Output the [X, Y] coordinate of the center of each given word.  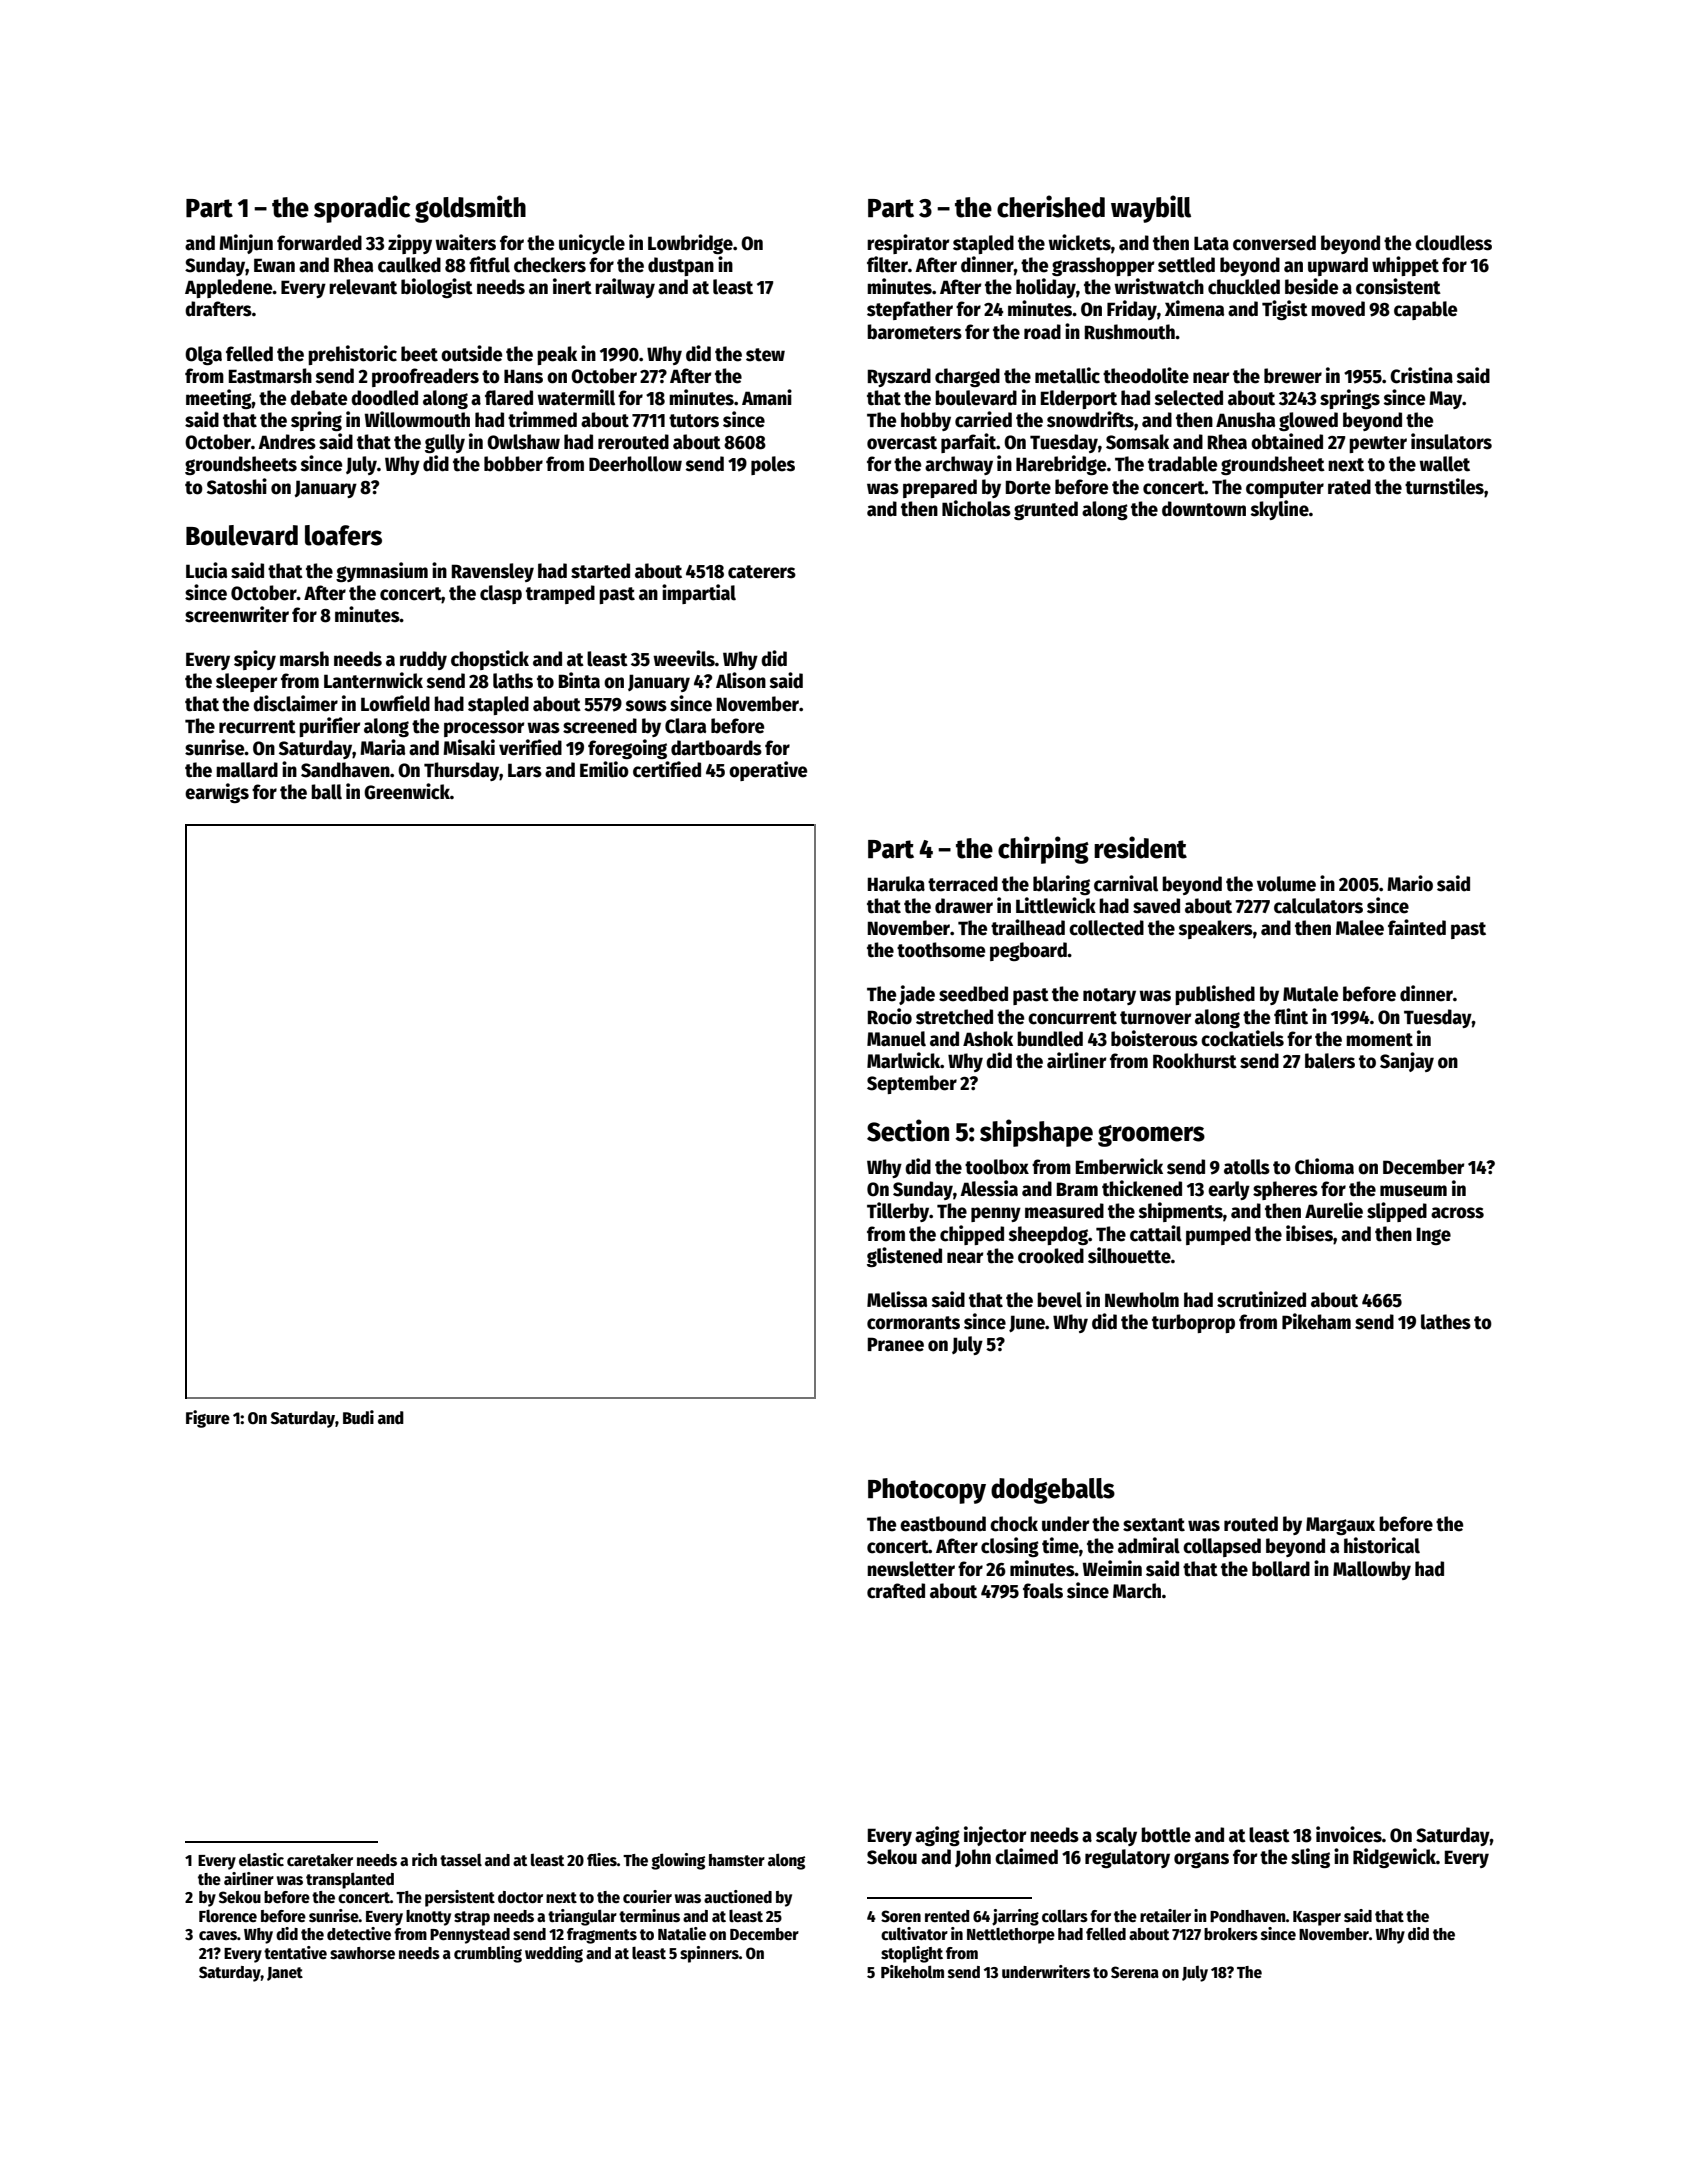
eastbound [943, 1524]
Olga [203, 355]
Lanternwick [373, 680]
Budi [358, 1417]
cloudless [1453, 243]
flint [1291, 1016]
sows [646, 706]
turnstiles [1444, 486]
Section [908, 1130]
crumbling [488, 1954]
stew [765, 355]
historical [1382, 1545]
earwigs [217, 793]
